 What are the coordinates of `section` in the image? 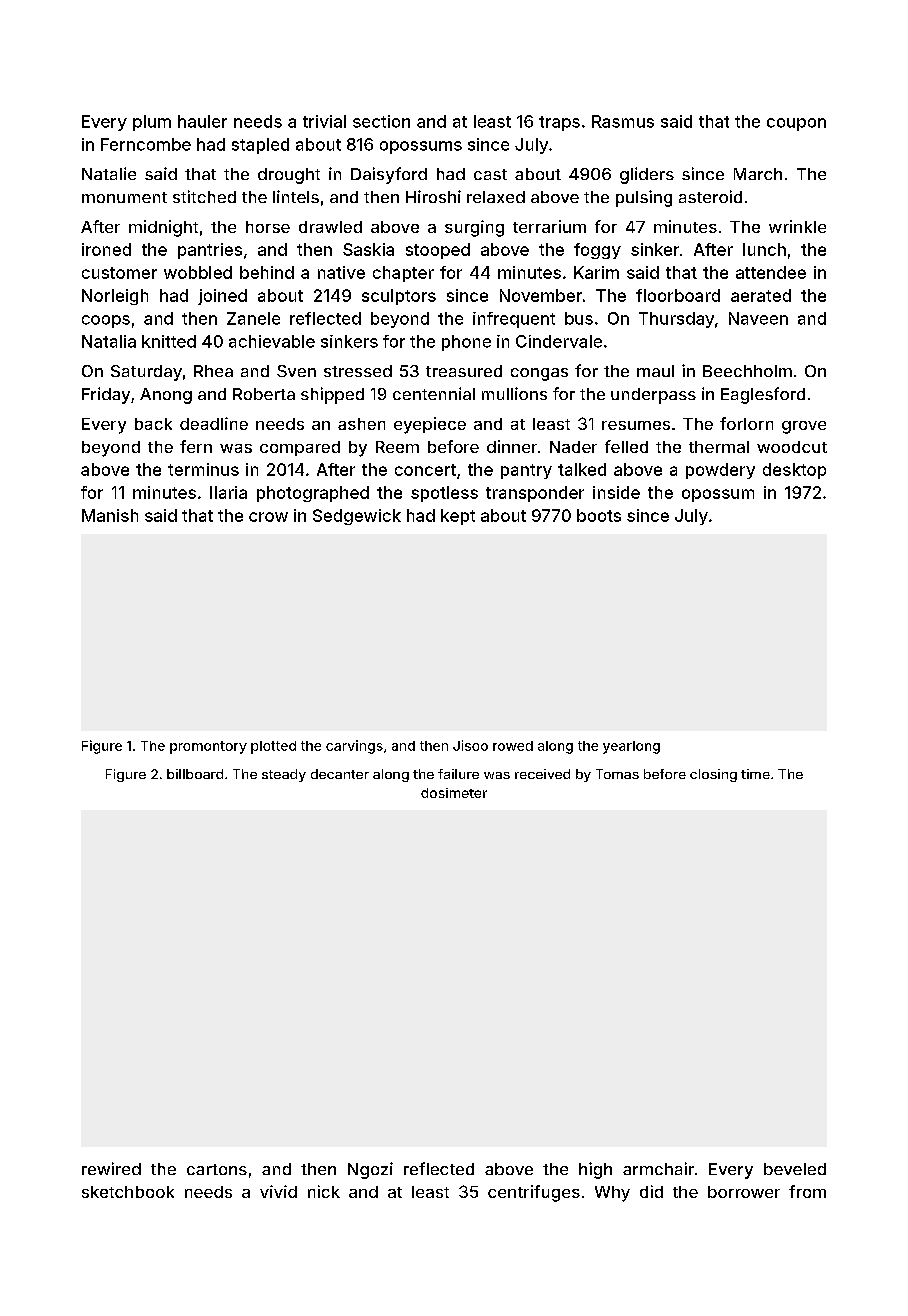 It's located at (381, 121).
